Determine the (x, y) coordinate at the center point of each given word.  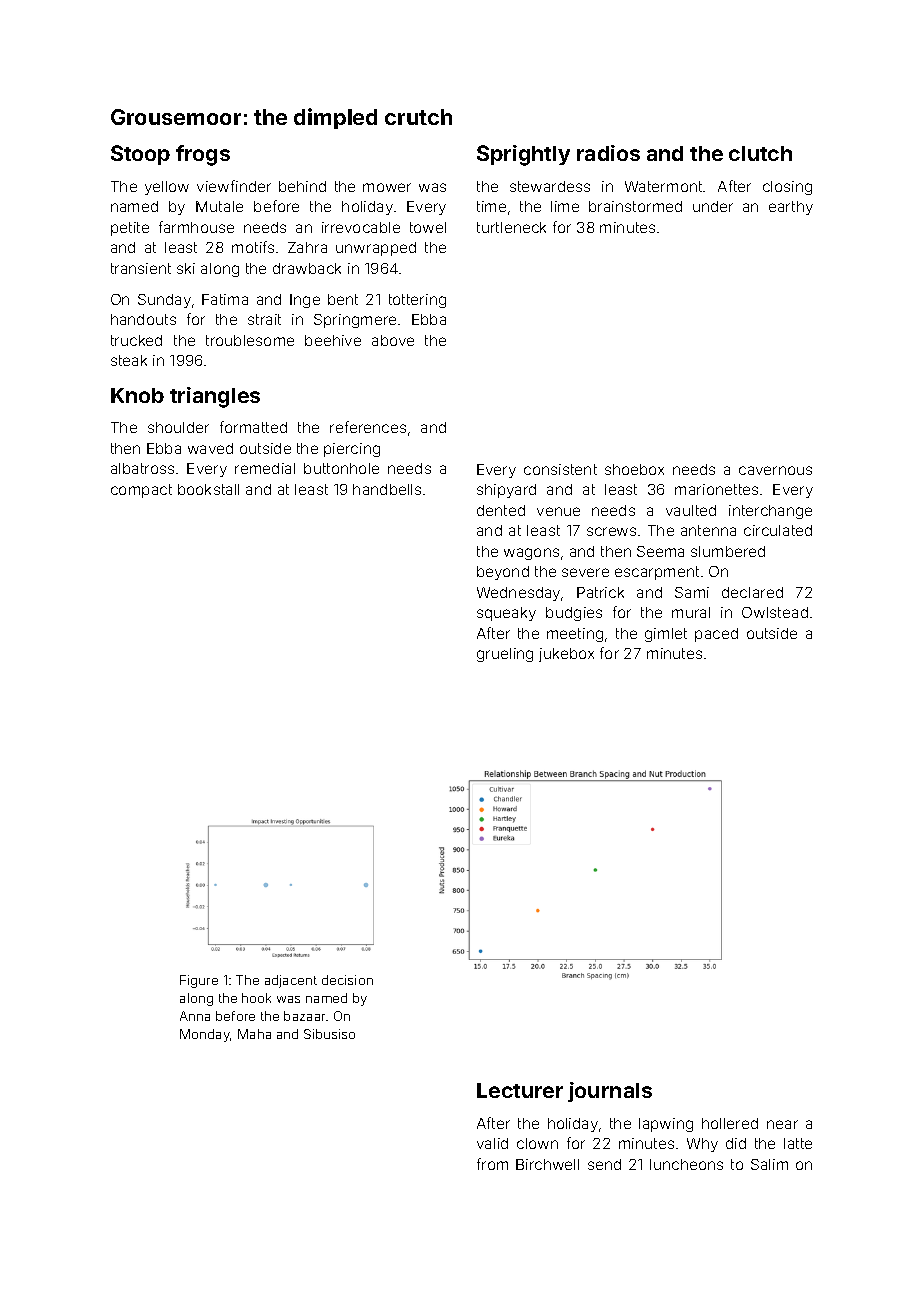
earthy (791, 208)
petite (130, 229)
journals (610, 1092)
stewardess (550, 186)
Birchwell (547, 1164)
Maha (254, 1034)
